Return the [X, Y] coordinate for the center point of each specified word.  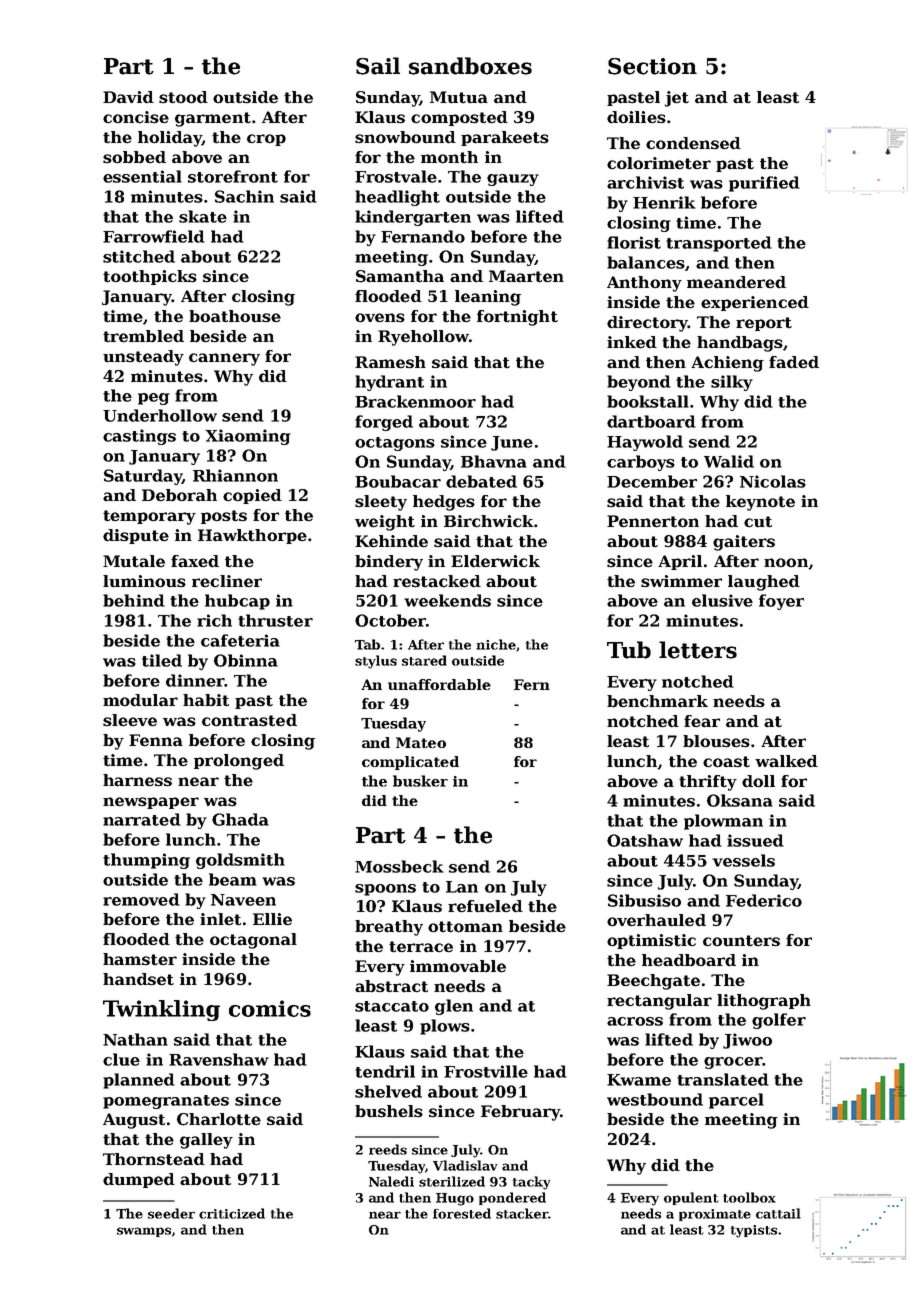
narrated [142, 819]
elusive [722, 600]
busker [420, 781]
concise [136, 117]
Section [652, 66]
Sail [378, 66]
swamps [144, 1232]
